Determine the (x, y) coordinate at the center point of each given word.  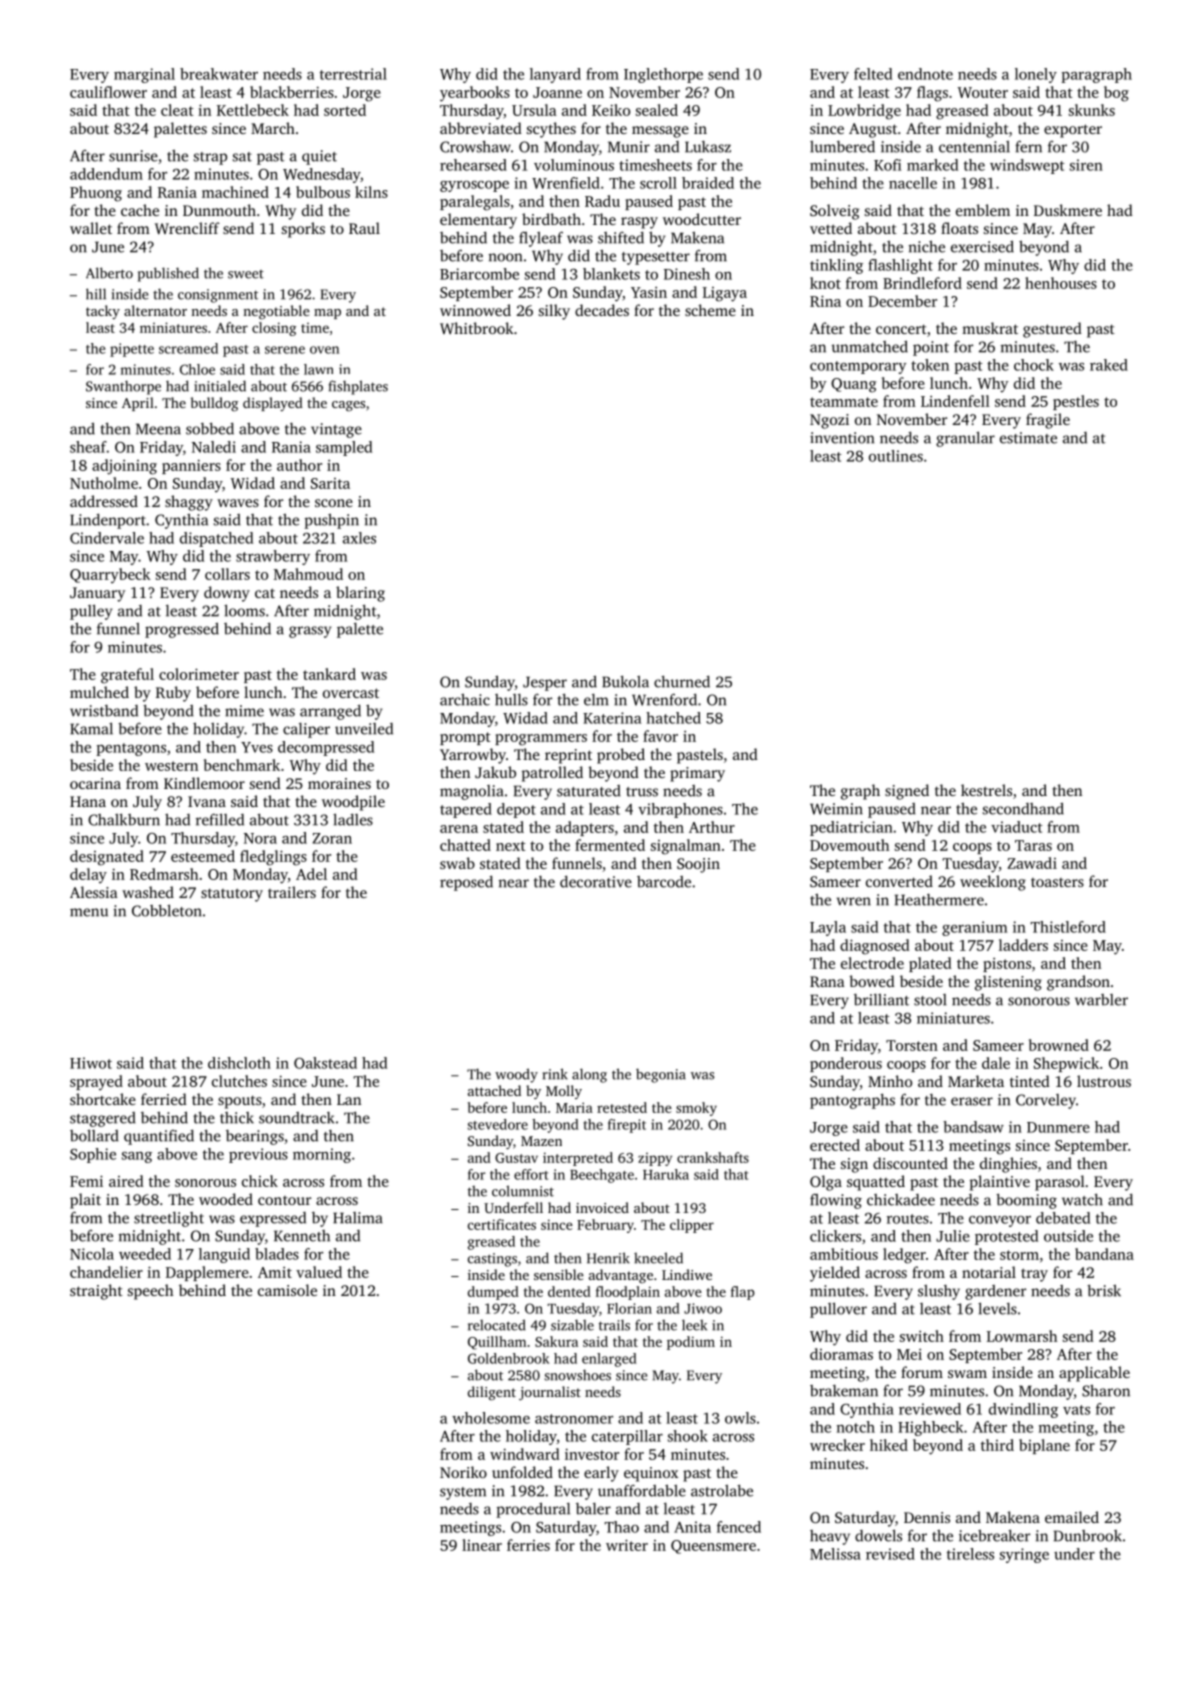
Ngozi (829, 421)
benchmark (242, 765)
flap (743, 1293)
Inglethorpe (663, 75)
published (168, 274)
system (463, 1493)
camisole (287, 1290)
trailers (292, 892)
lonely (1036, 75)
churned (682, 681)
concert (901, 329)
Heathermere (939, 900)
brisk (1104, 1290)
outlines (896, 456)
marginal (144, 75)
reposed (466, 883)
